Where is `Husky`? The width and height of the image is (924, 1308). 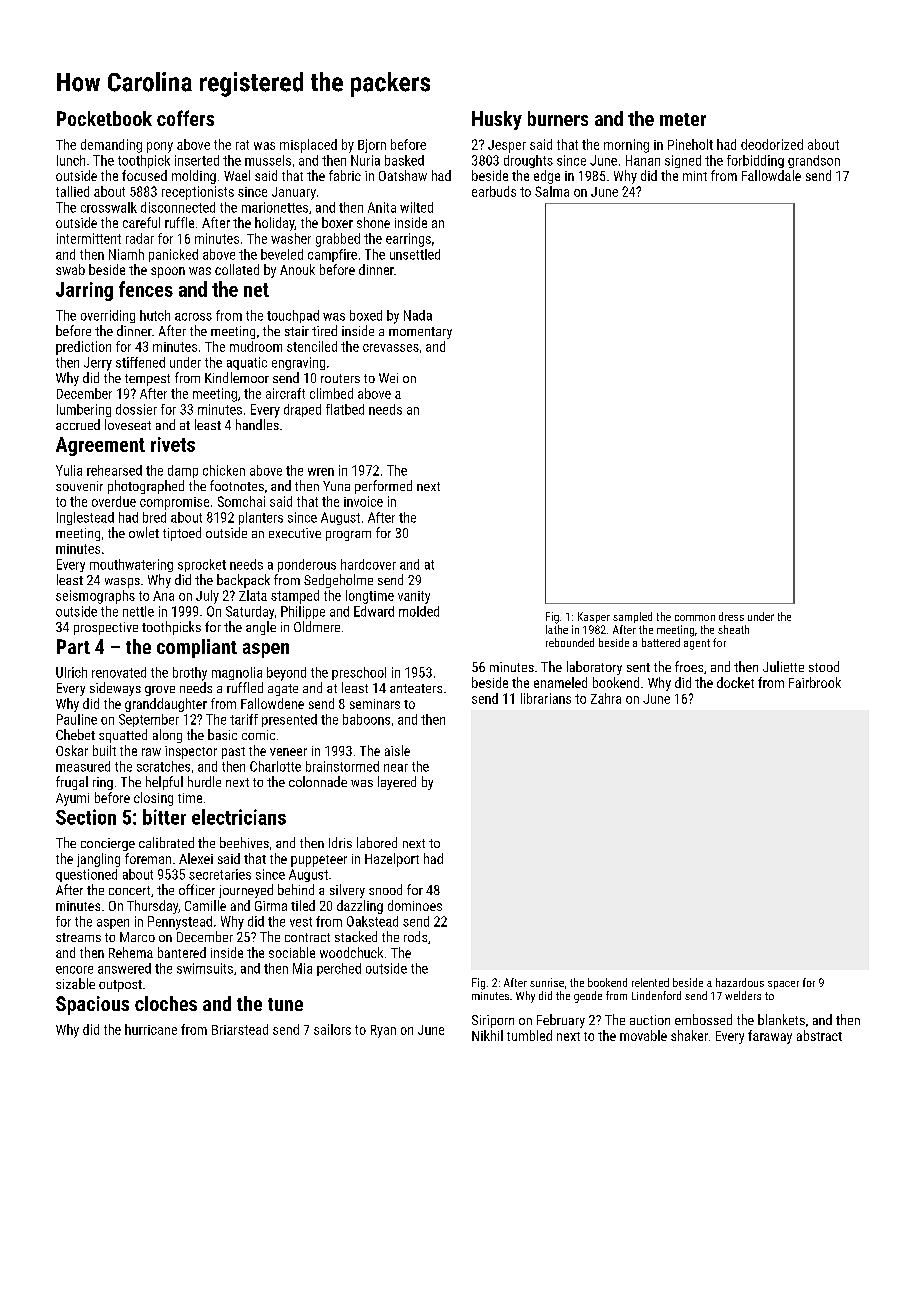
Husky is located at coordinates (497, 120).
